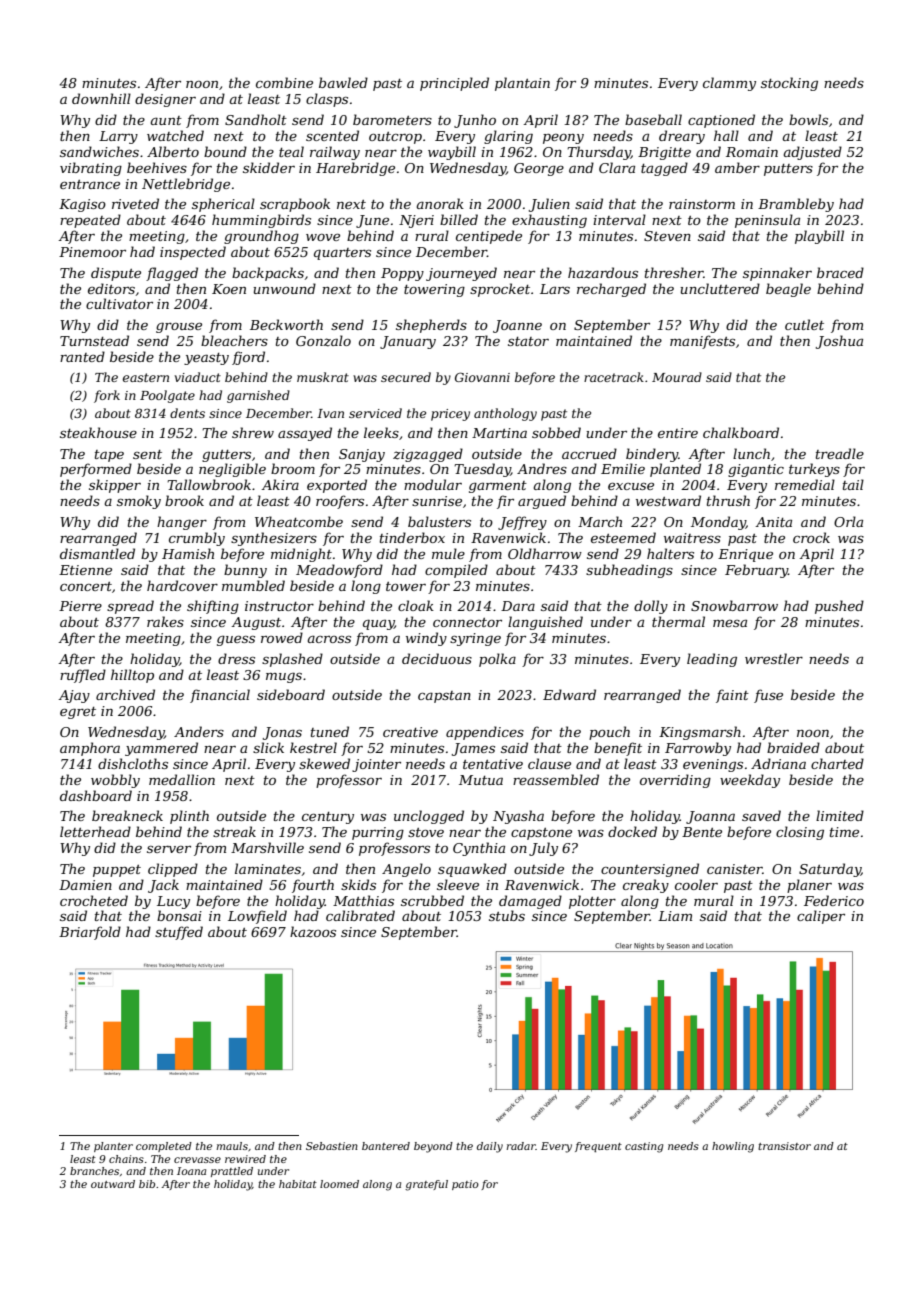  I want to click on adjusted, so click(812, 153).
